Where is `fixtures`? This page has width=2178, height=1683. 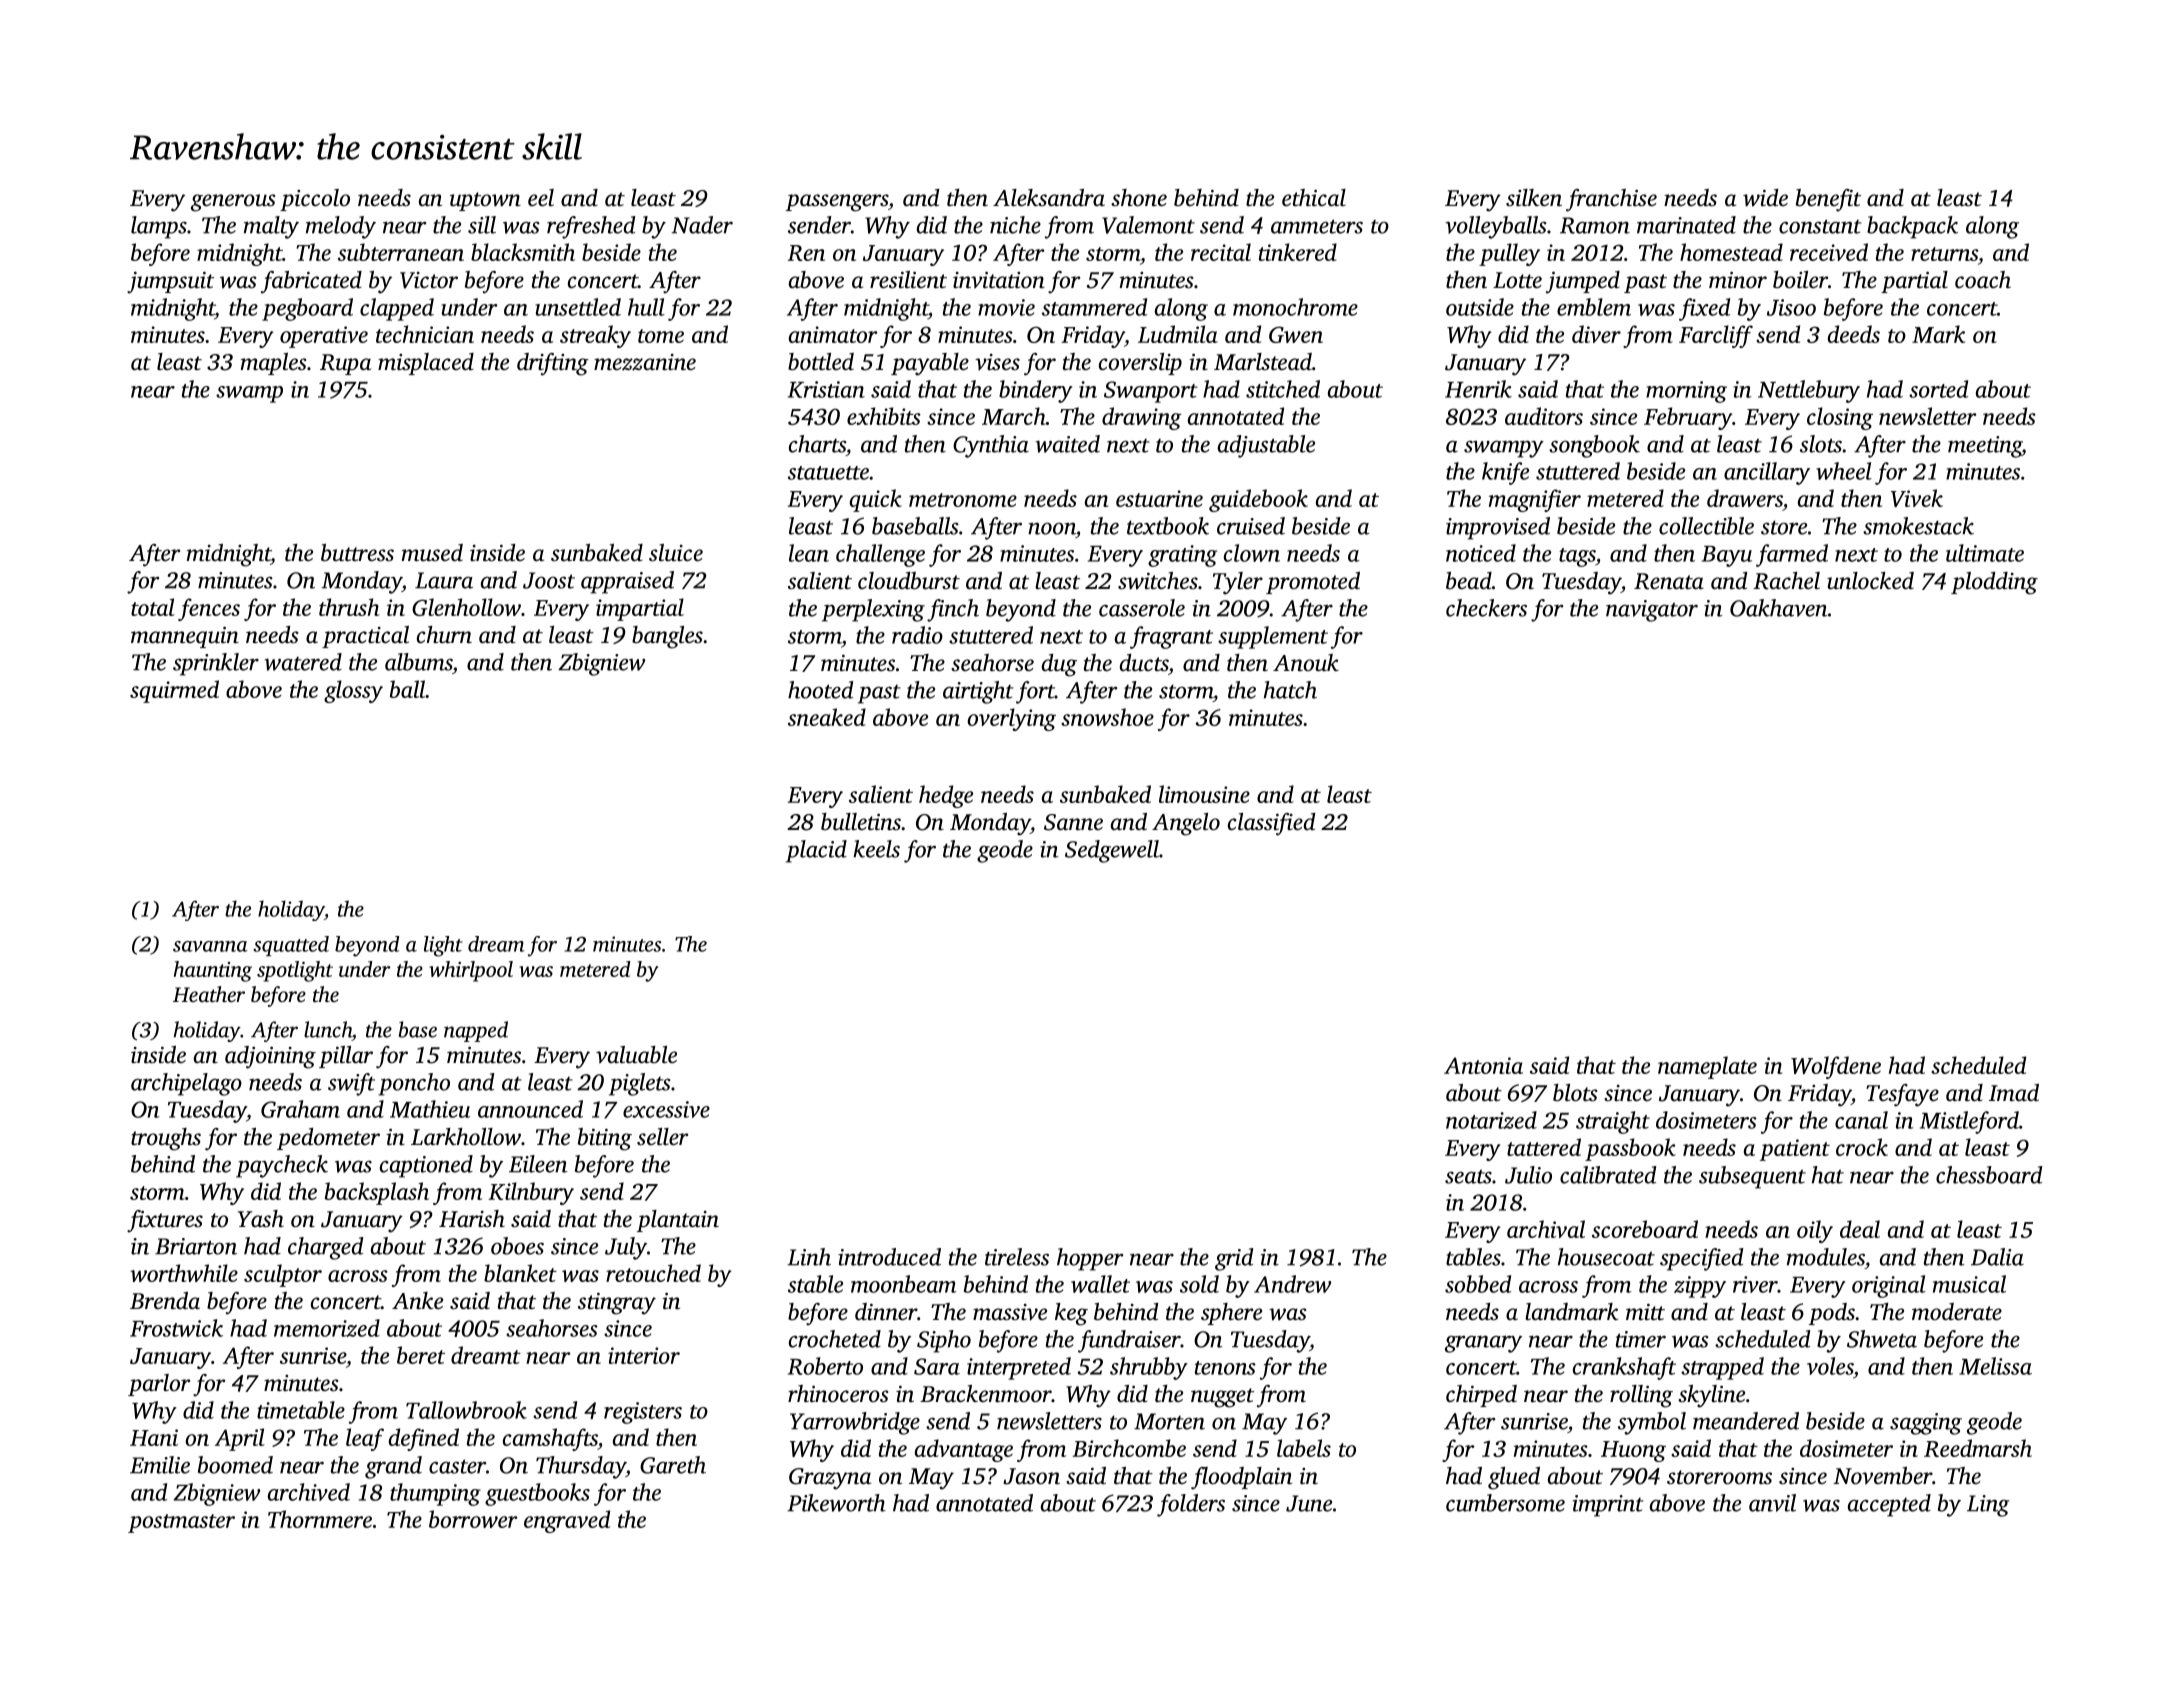
fixtures is located at coordinates (165, 1221).
